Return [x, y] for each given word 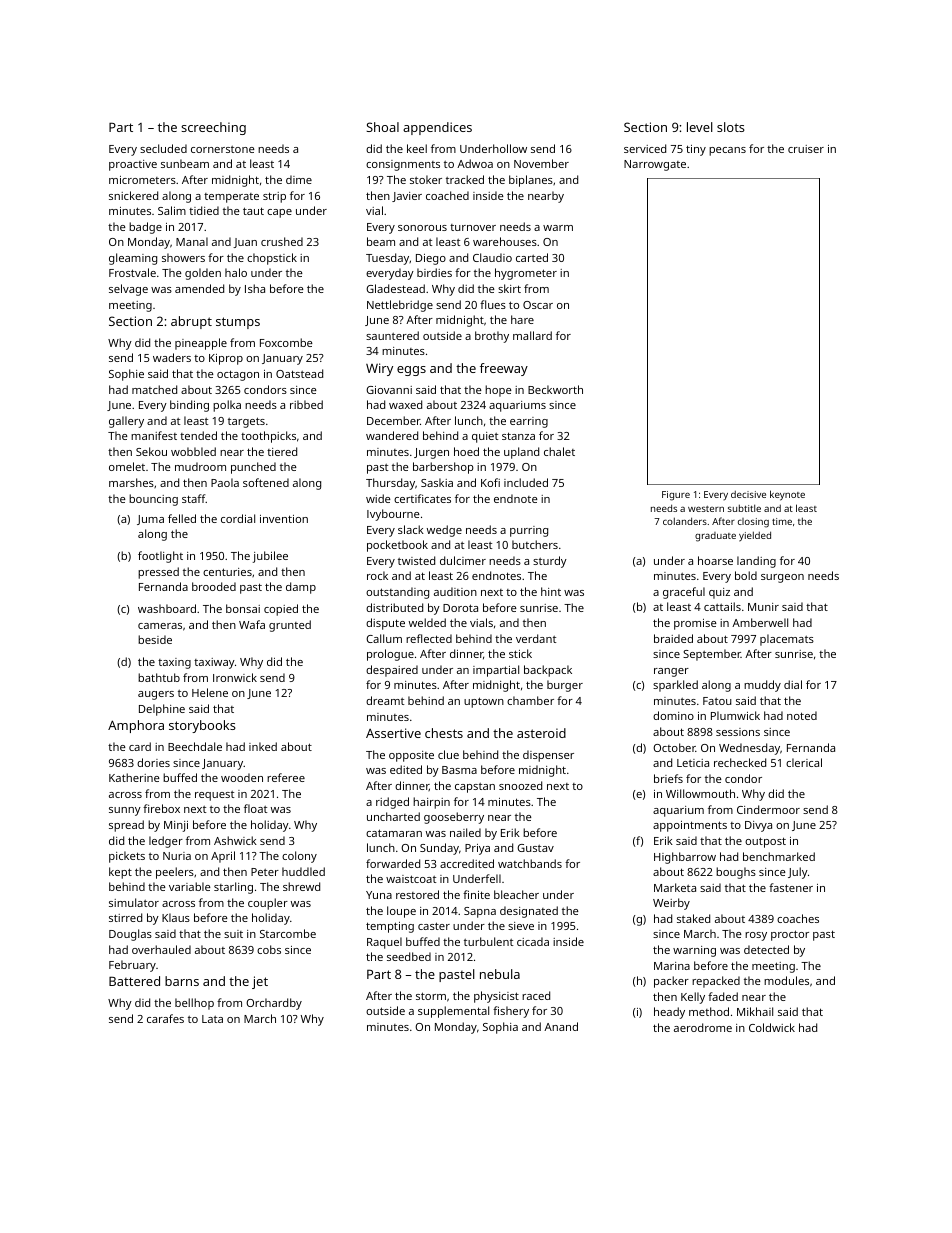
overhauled [161, 949]
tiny [696, 150]
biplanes [531, 181]
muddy [762, 686]
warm [558, 228]
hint [551, 591]
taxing [174, 663]
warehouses [505, 241]
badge [145, 228]
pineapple [201, 344]
